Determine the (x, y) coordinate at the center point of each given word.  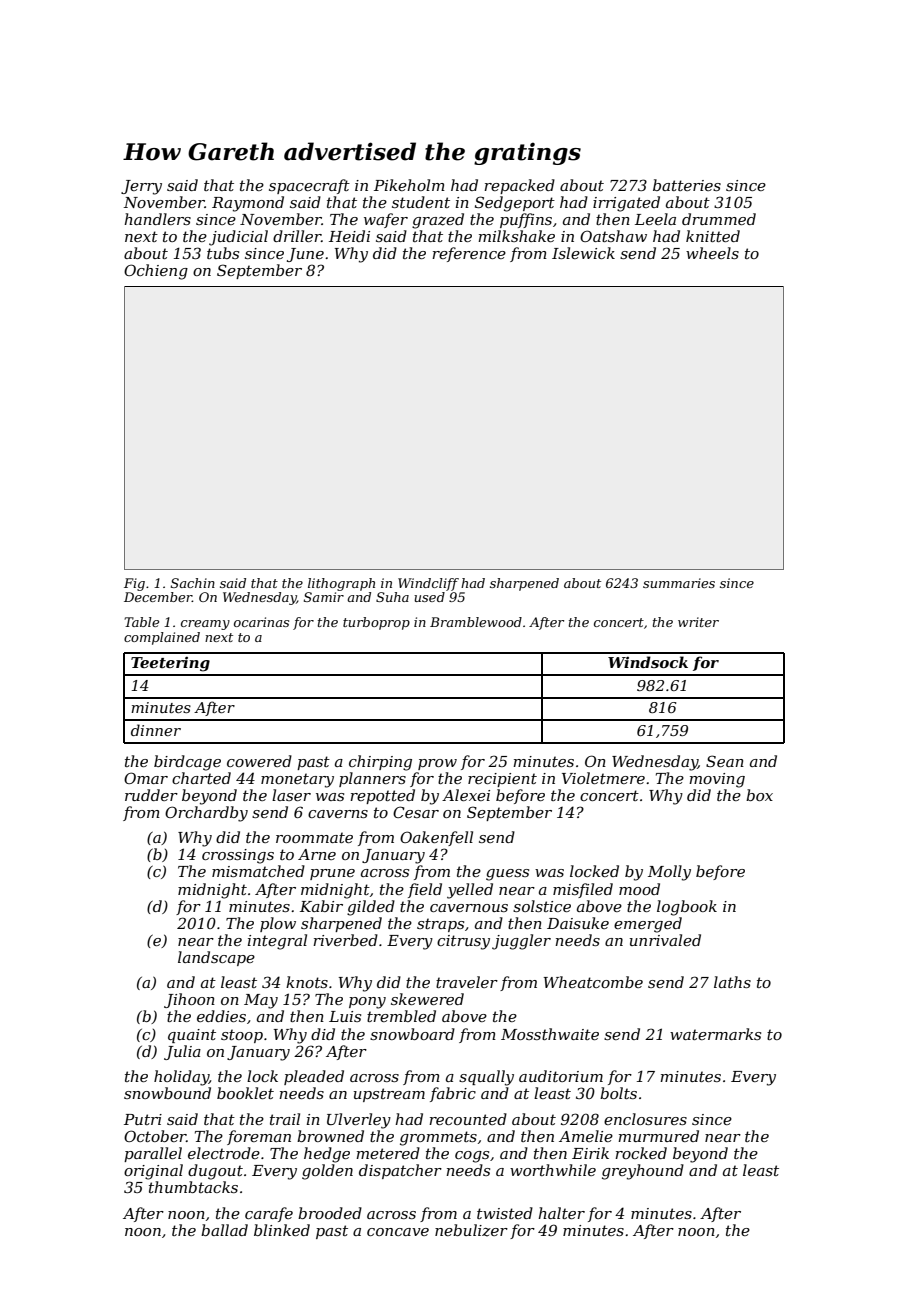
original (153, 1172)
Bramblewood (476, 622)
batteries (687, 185)
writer (698, 622)
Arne (317, 854)
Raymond (248, 204)
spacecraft (309, 186)
